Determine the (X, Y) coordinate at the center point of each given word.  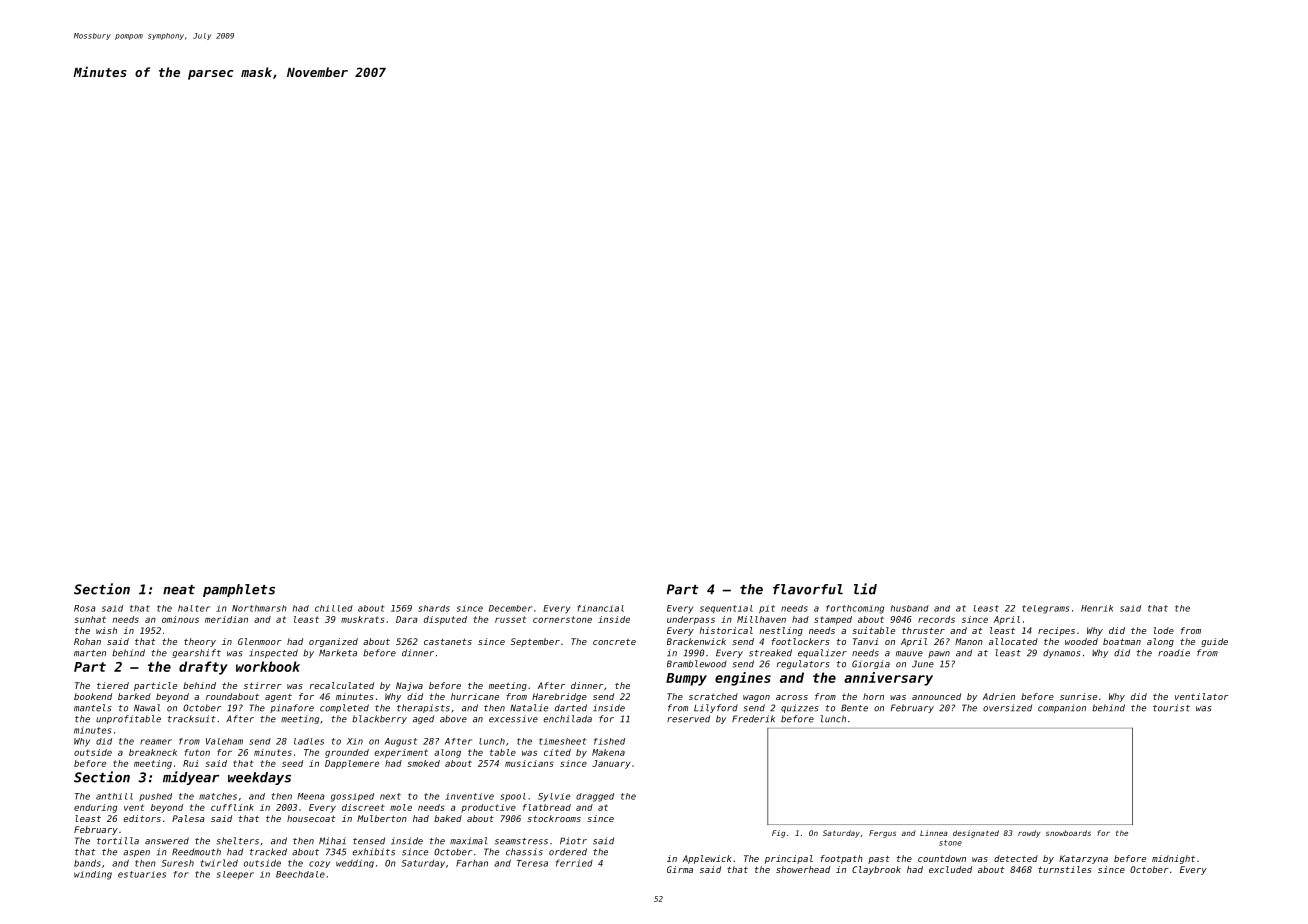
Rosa (84, 608)
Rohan (87, 641)
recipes (1056, 631)
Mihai (332, 841)
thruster (923, 630)
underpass (691, 620)
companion (1062, 708)
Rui (191, 763)
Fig (778, 834)
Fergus (882, 834)
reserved (688, 719)
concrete (614, 642)
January (611, 764)
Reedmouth (196, 852)
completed (344, 708)
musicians (529, 763)
